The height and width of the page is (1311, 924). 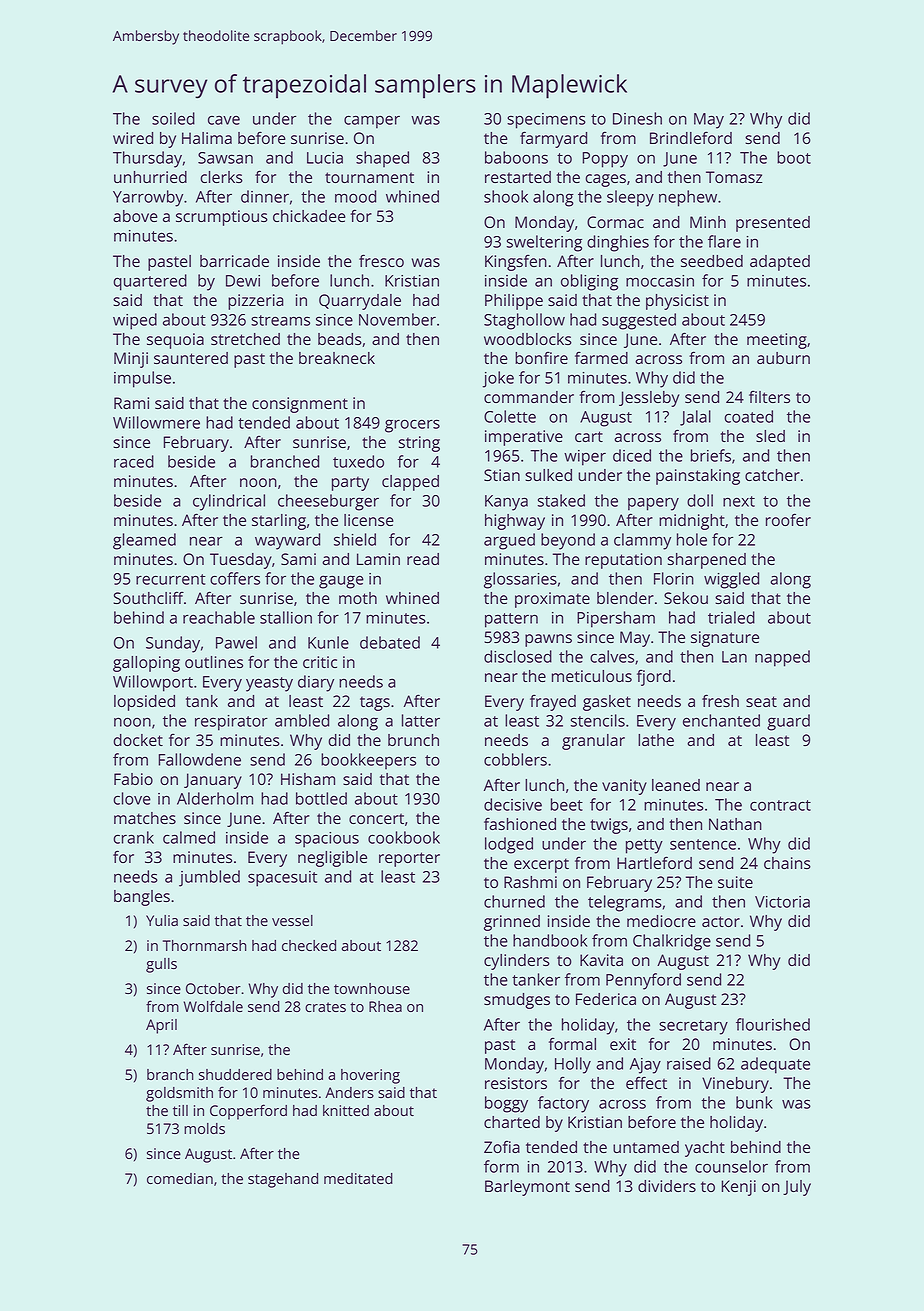 What do you see at coordinates (358, 1178) in the page?
I see `meditated` at bounding box center [358, 1178].
